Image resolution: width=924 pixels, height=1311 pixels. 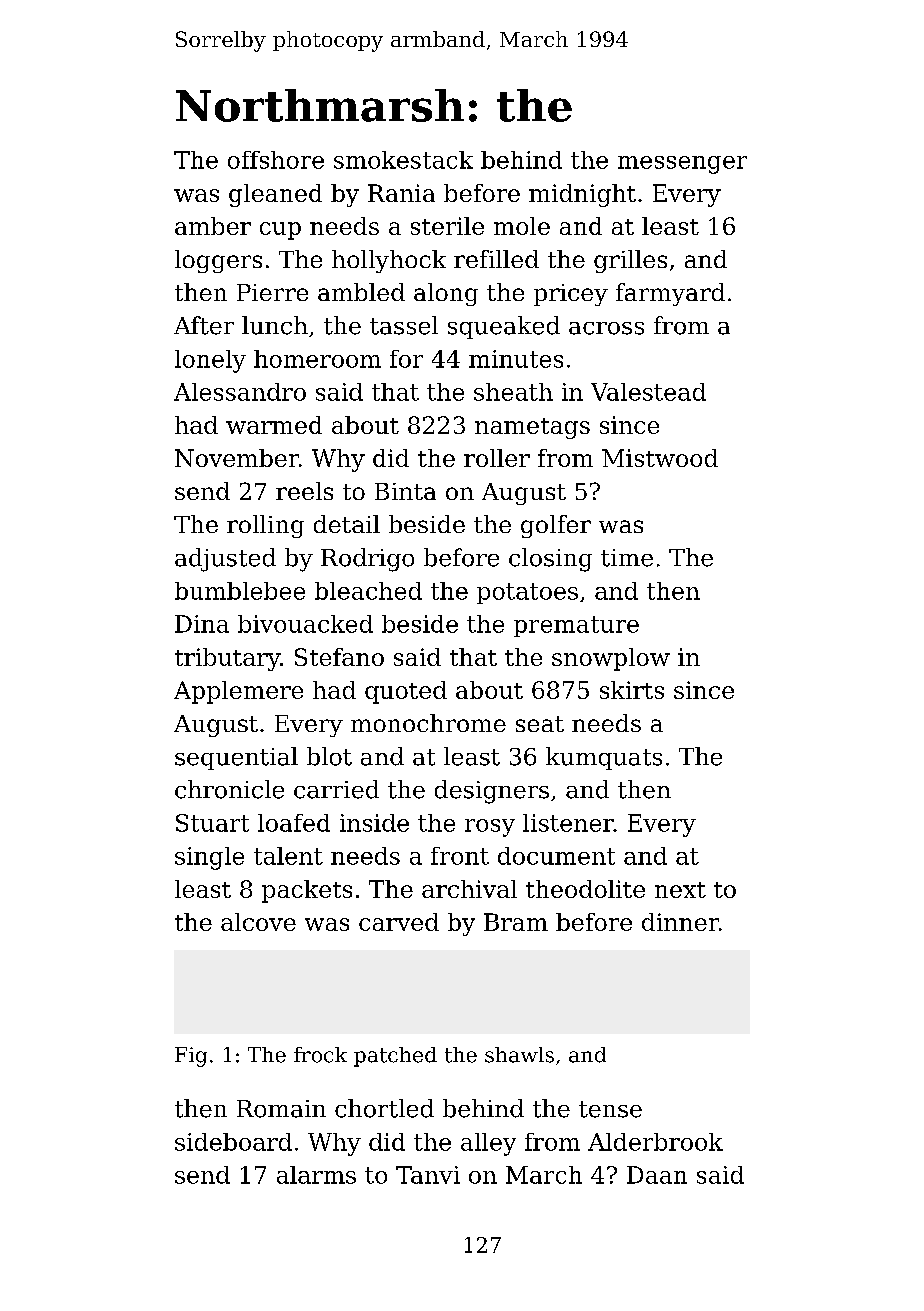 What do you see at coordinates (488, 1144) in the page?
I see `alley` at bounding box center [488, 1144].
